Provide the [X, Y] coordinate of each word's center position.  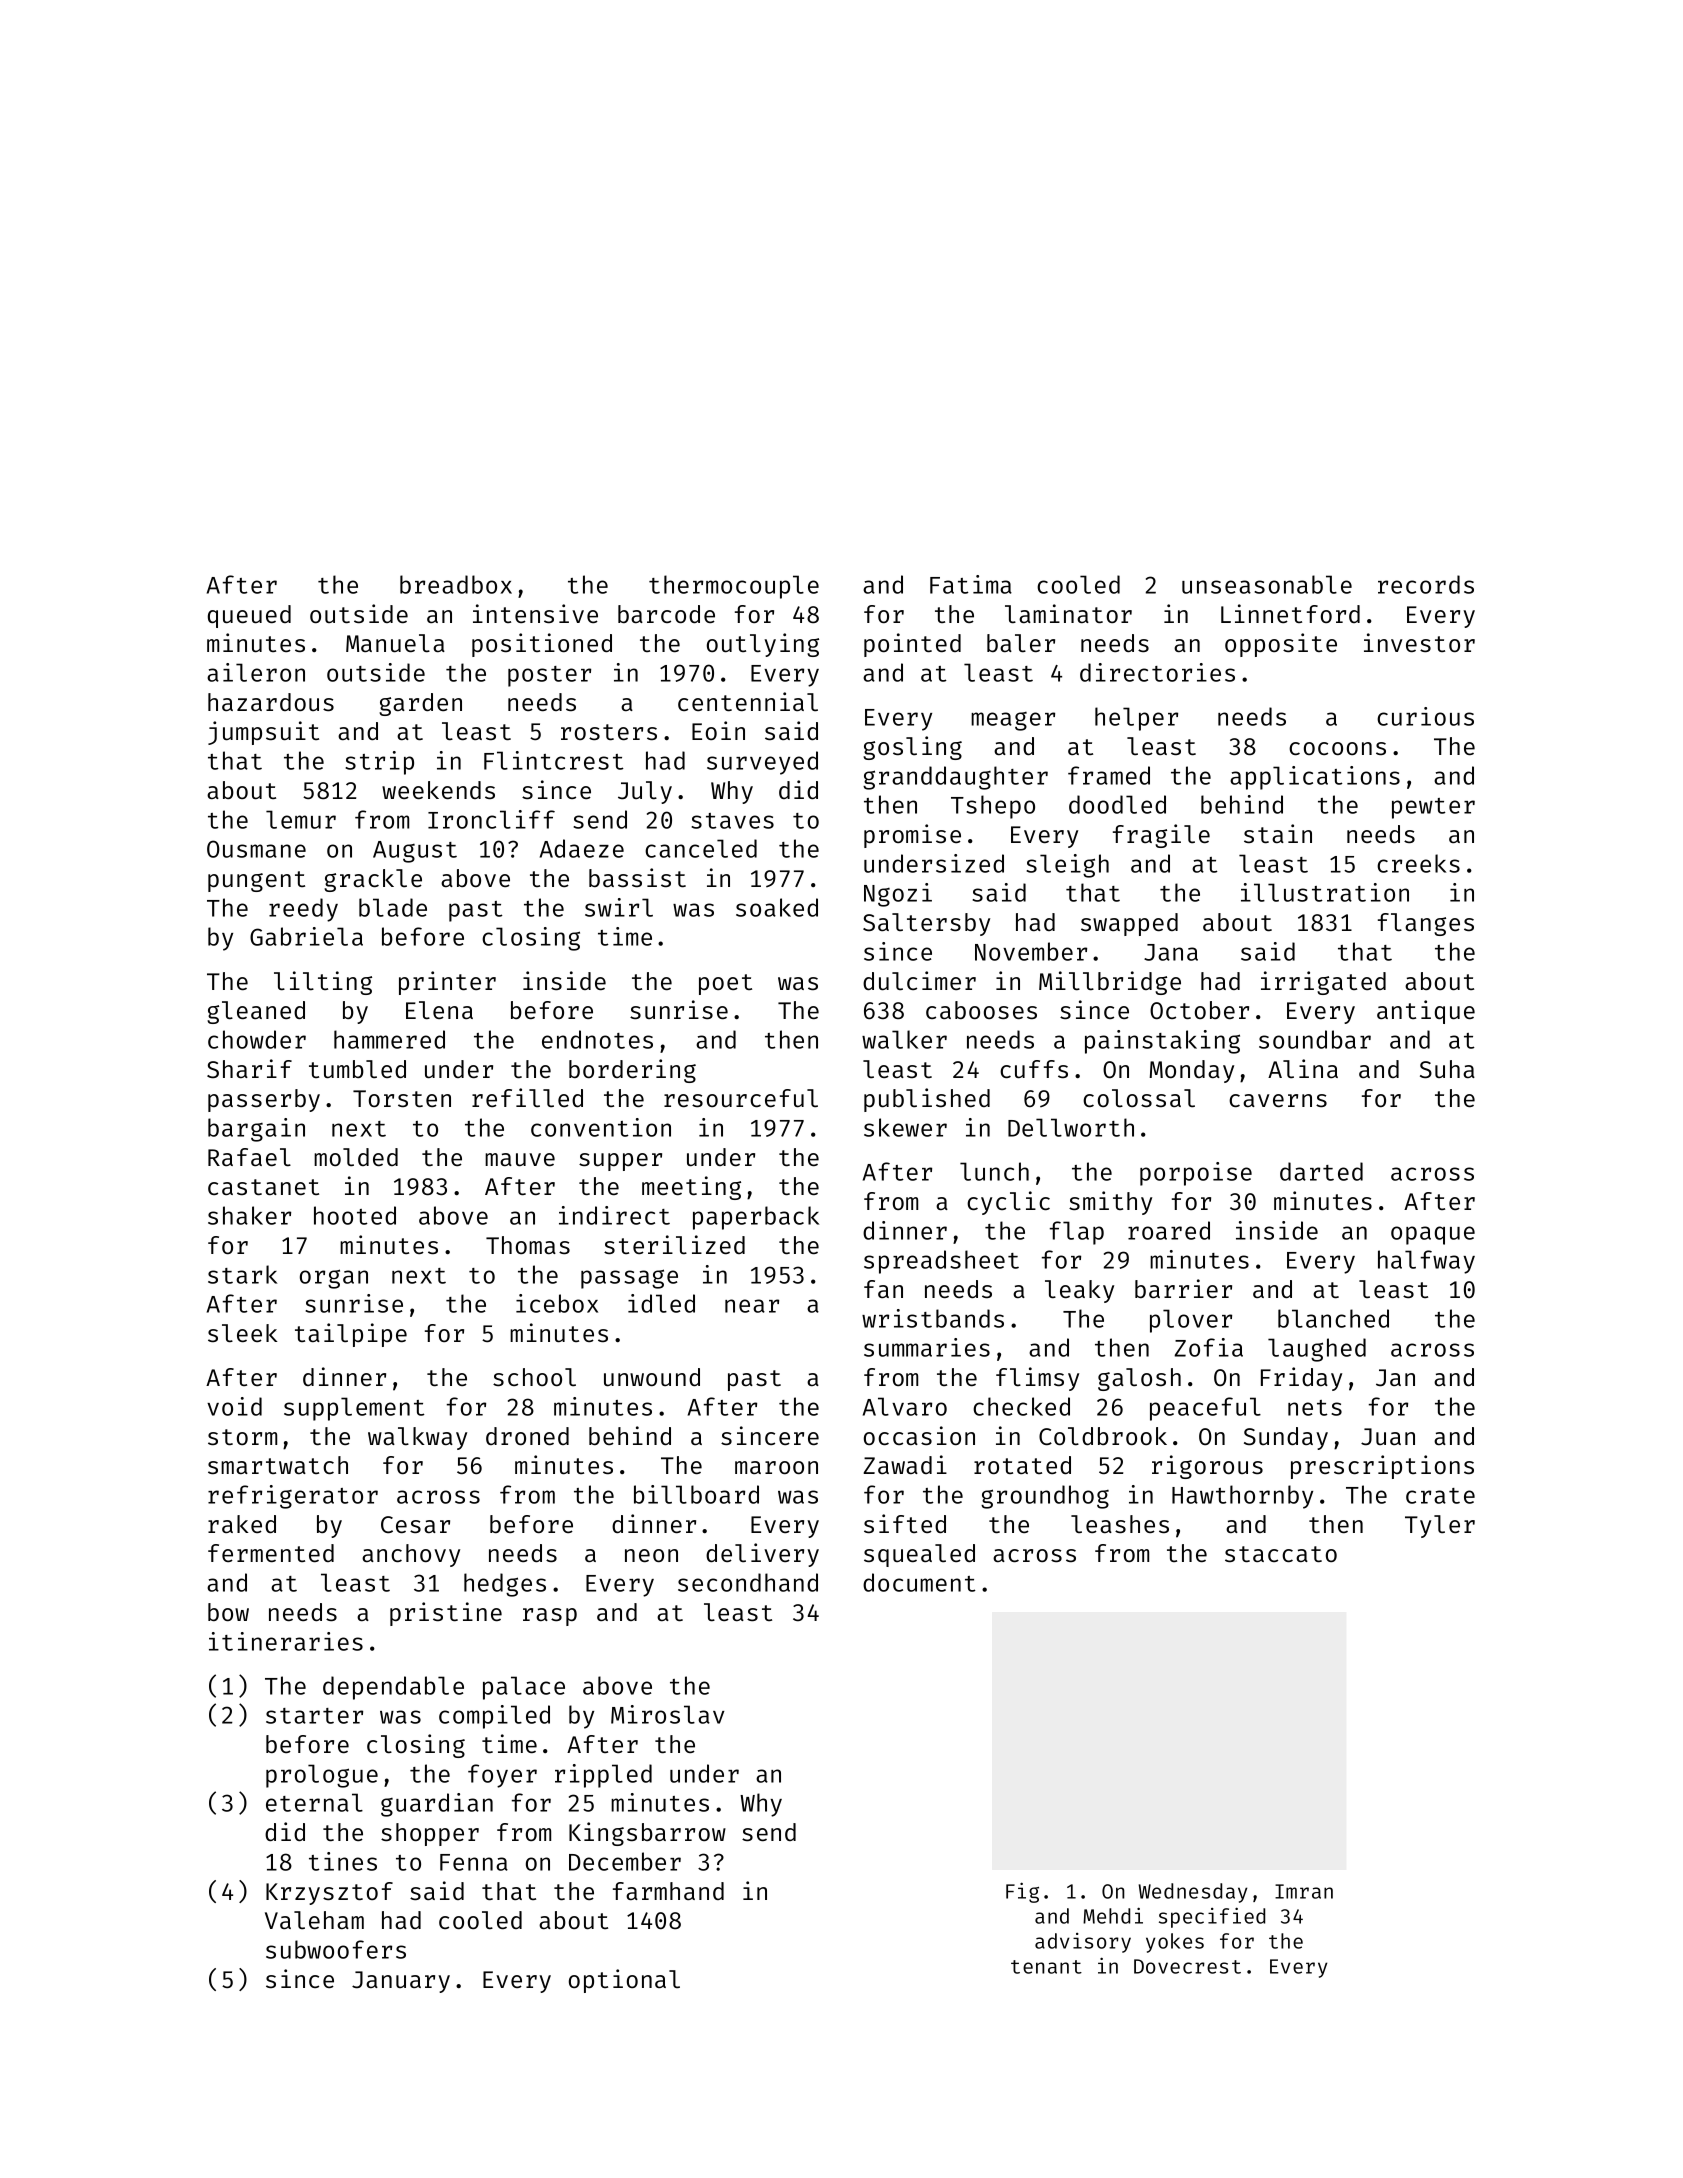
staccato [1281, 1554]
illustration [1325, 892]
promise [912, 836]
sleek [243, 1333]
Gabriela [306, 936]
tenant [1046, 1967]
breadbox [456, 584]
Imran [1304, 1891]
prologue [322, 1776]
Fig [1022, 1892]
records [1426, 584]
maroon [776, 1467]
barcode [666, 614]
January [401, 1982]
